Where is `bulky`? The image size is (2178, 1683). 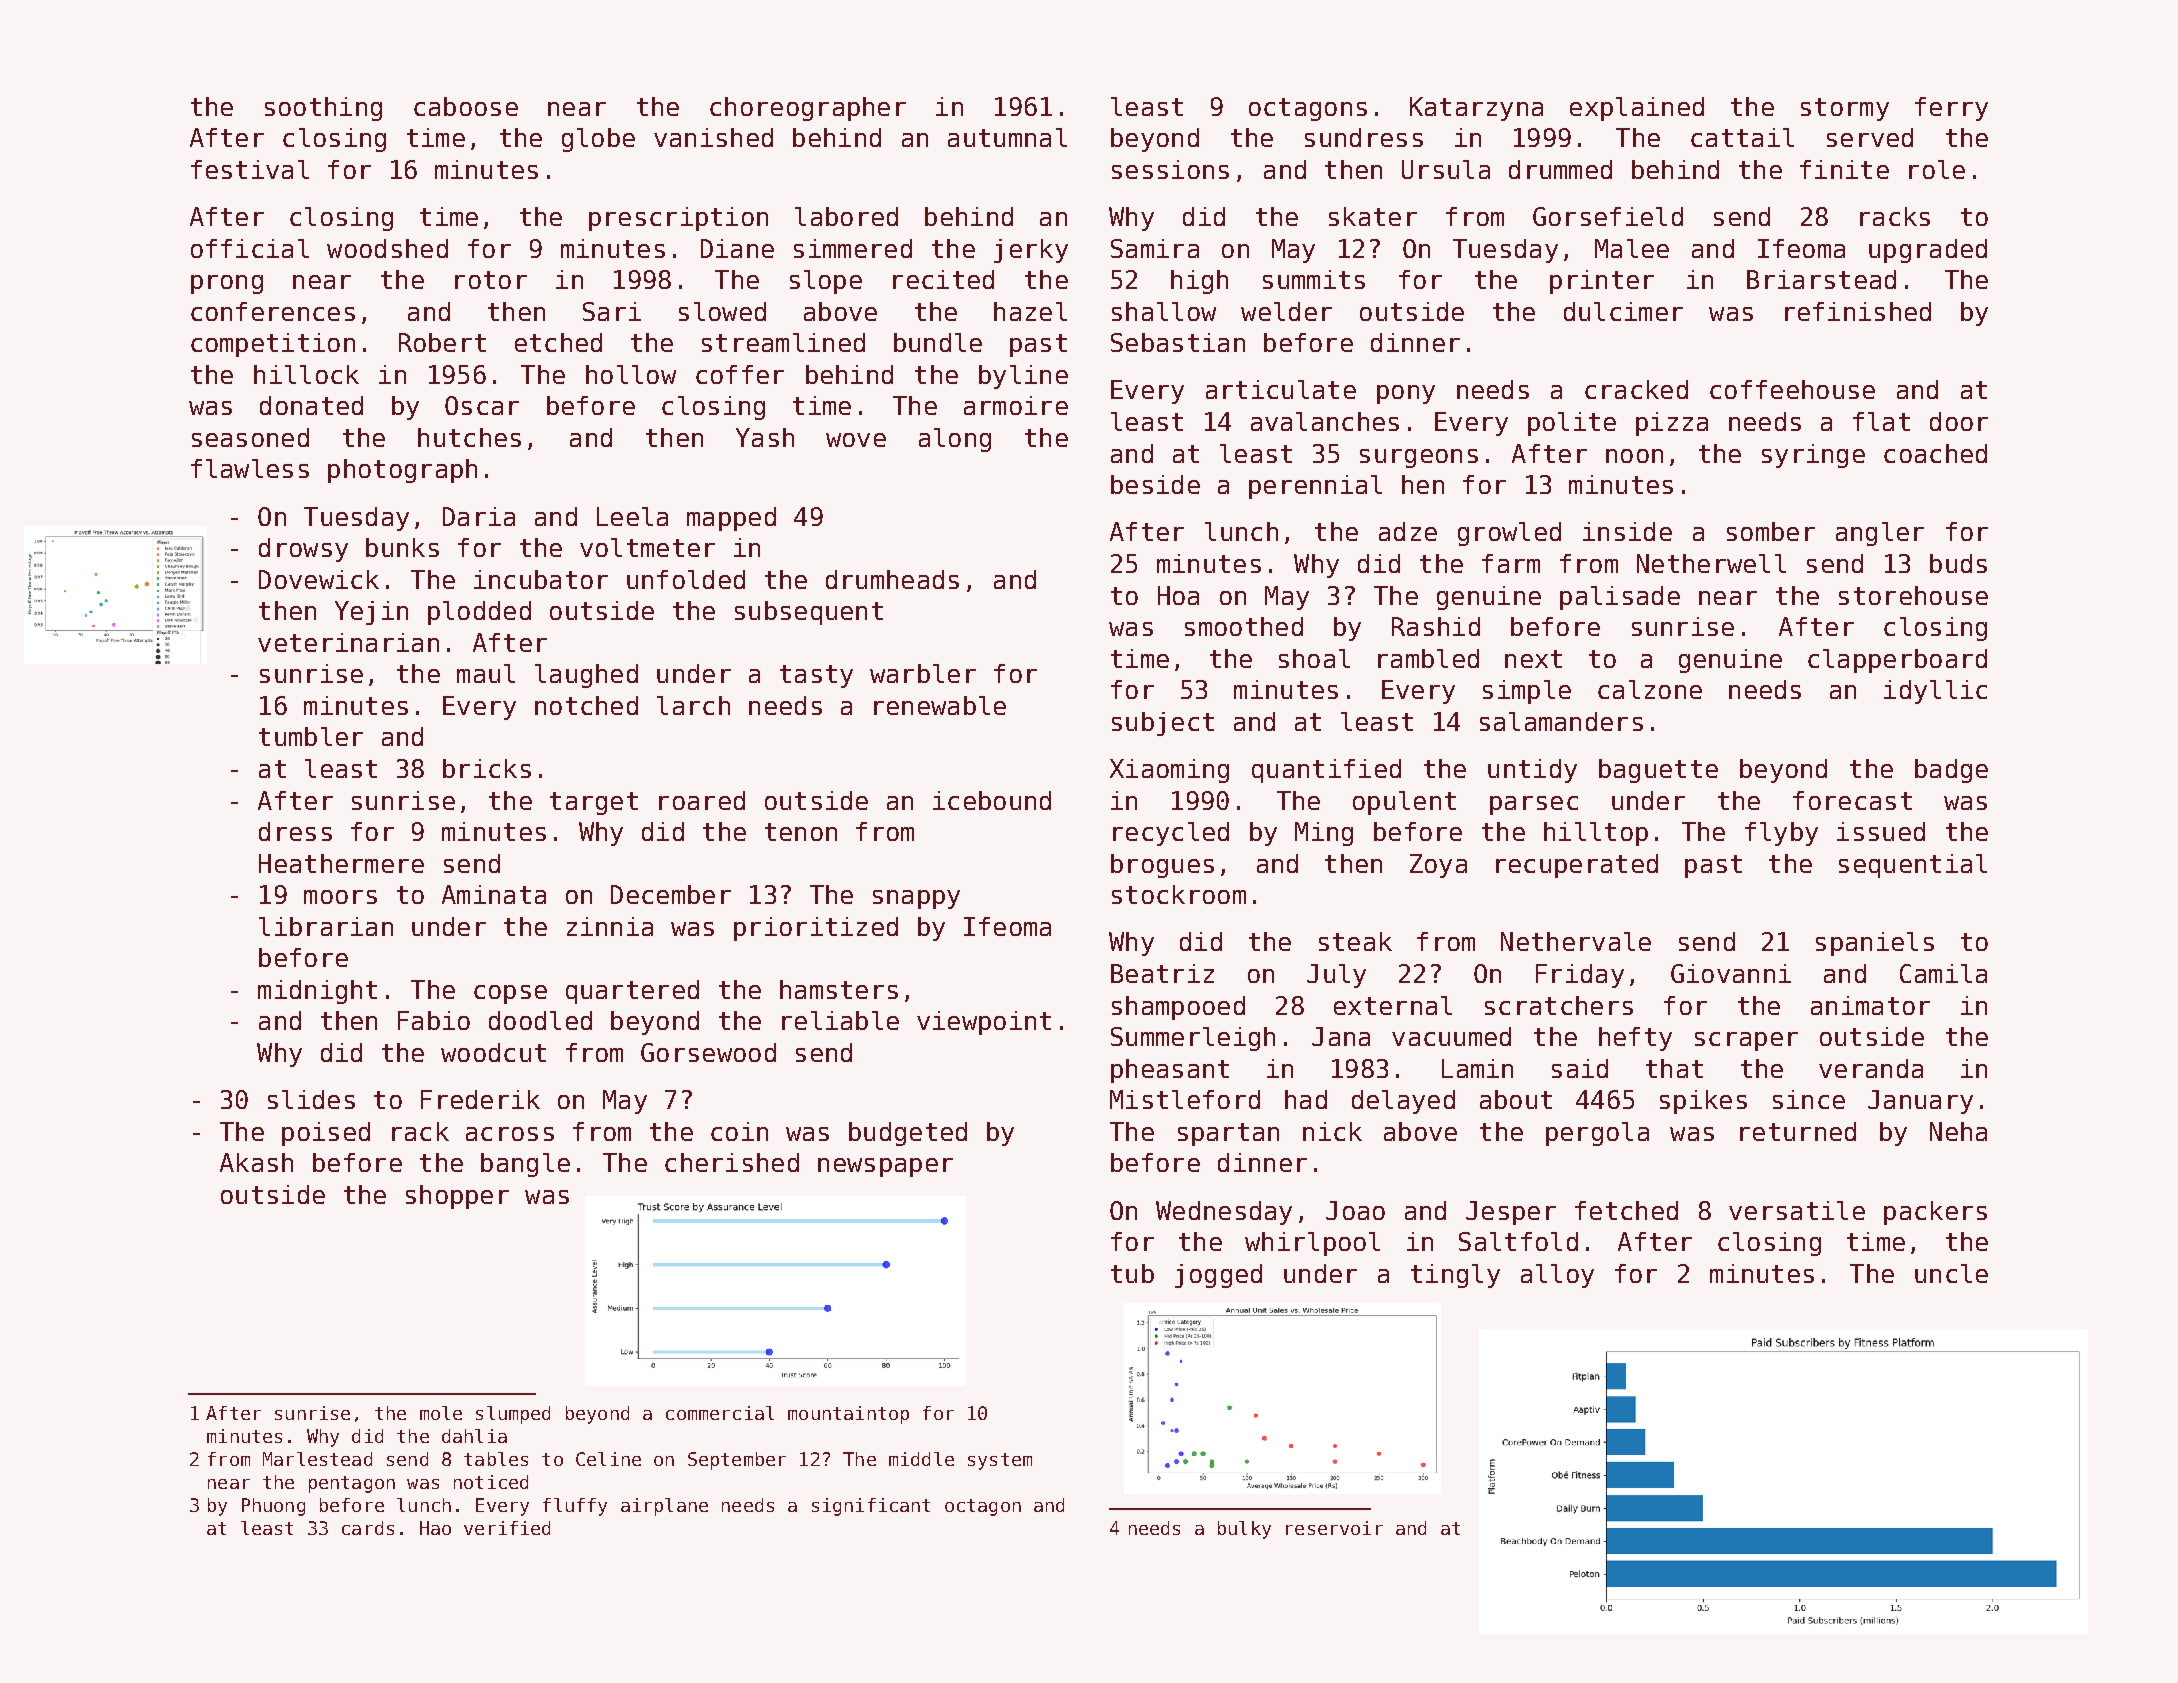
bulky is located at coordinates (1244, 1530).
